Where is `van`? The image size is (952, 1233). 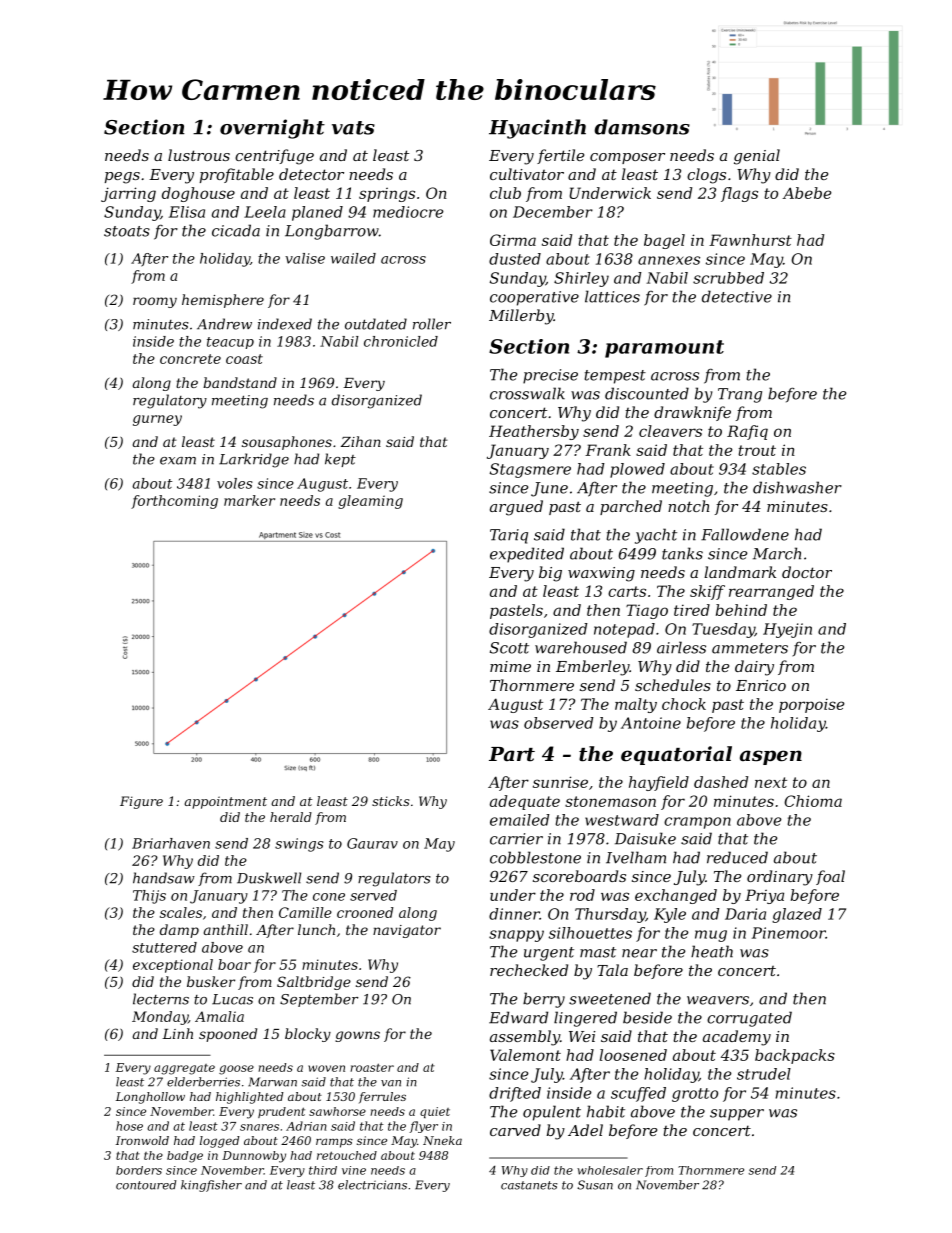
van is located at coordinates (391, 1083).
